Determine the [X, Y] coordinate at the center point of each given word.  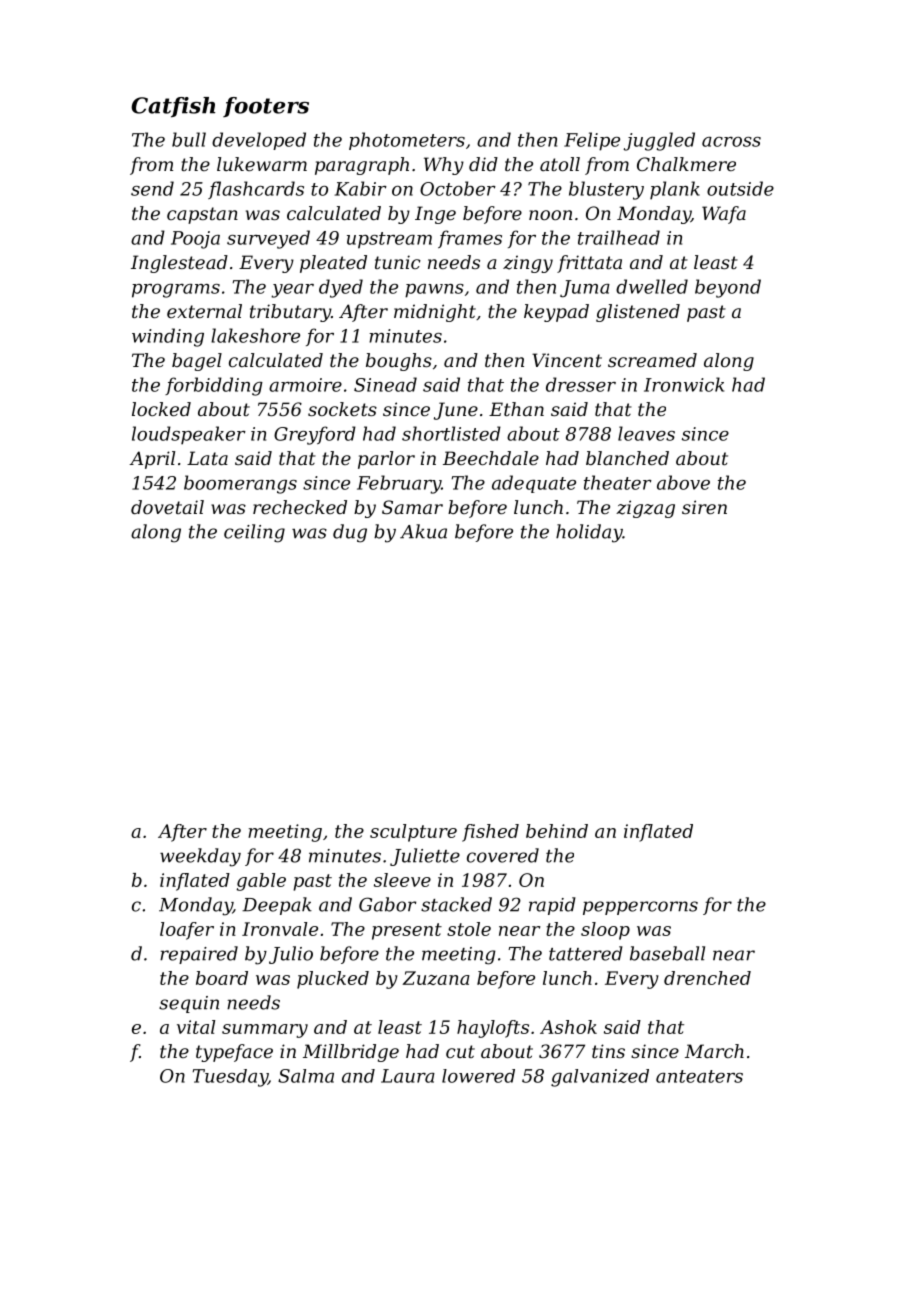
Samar [412, 507]
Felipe [592, 141]
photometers [407, 141]
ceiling [254, 533]
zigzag [645, 509]
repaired [199, 955]
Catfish [173, 107]
